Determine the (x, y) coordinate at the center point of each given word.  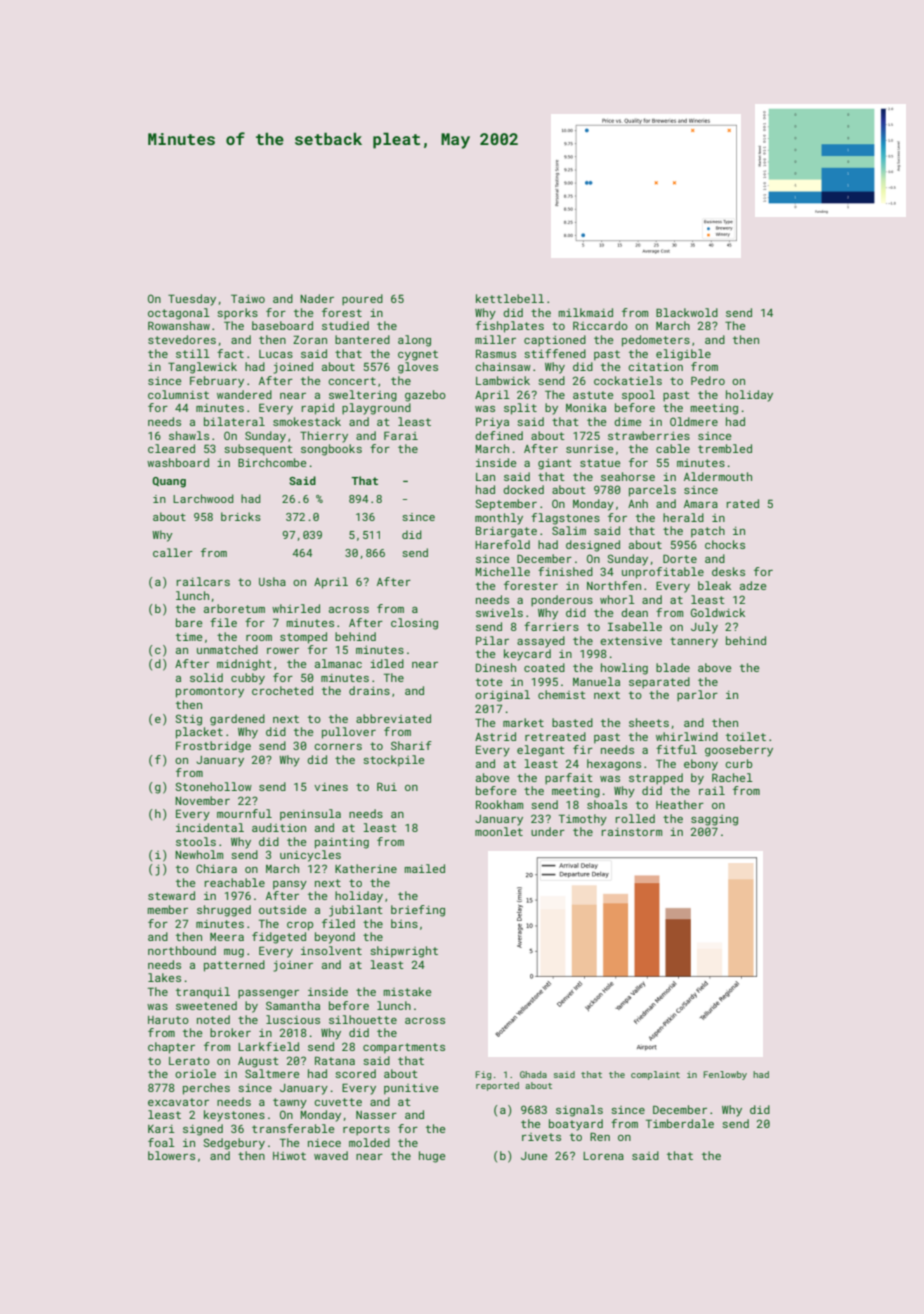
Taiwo (248, 298)
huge (432, 1157)
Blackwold (687, 312)
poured (362, 300)
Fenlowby (725, 1075)
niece (324, 1143)
